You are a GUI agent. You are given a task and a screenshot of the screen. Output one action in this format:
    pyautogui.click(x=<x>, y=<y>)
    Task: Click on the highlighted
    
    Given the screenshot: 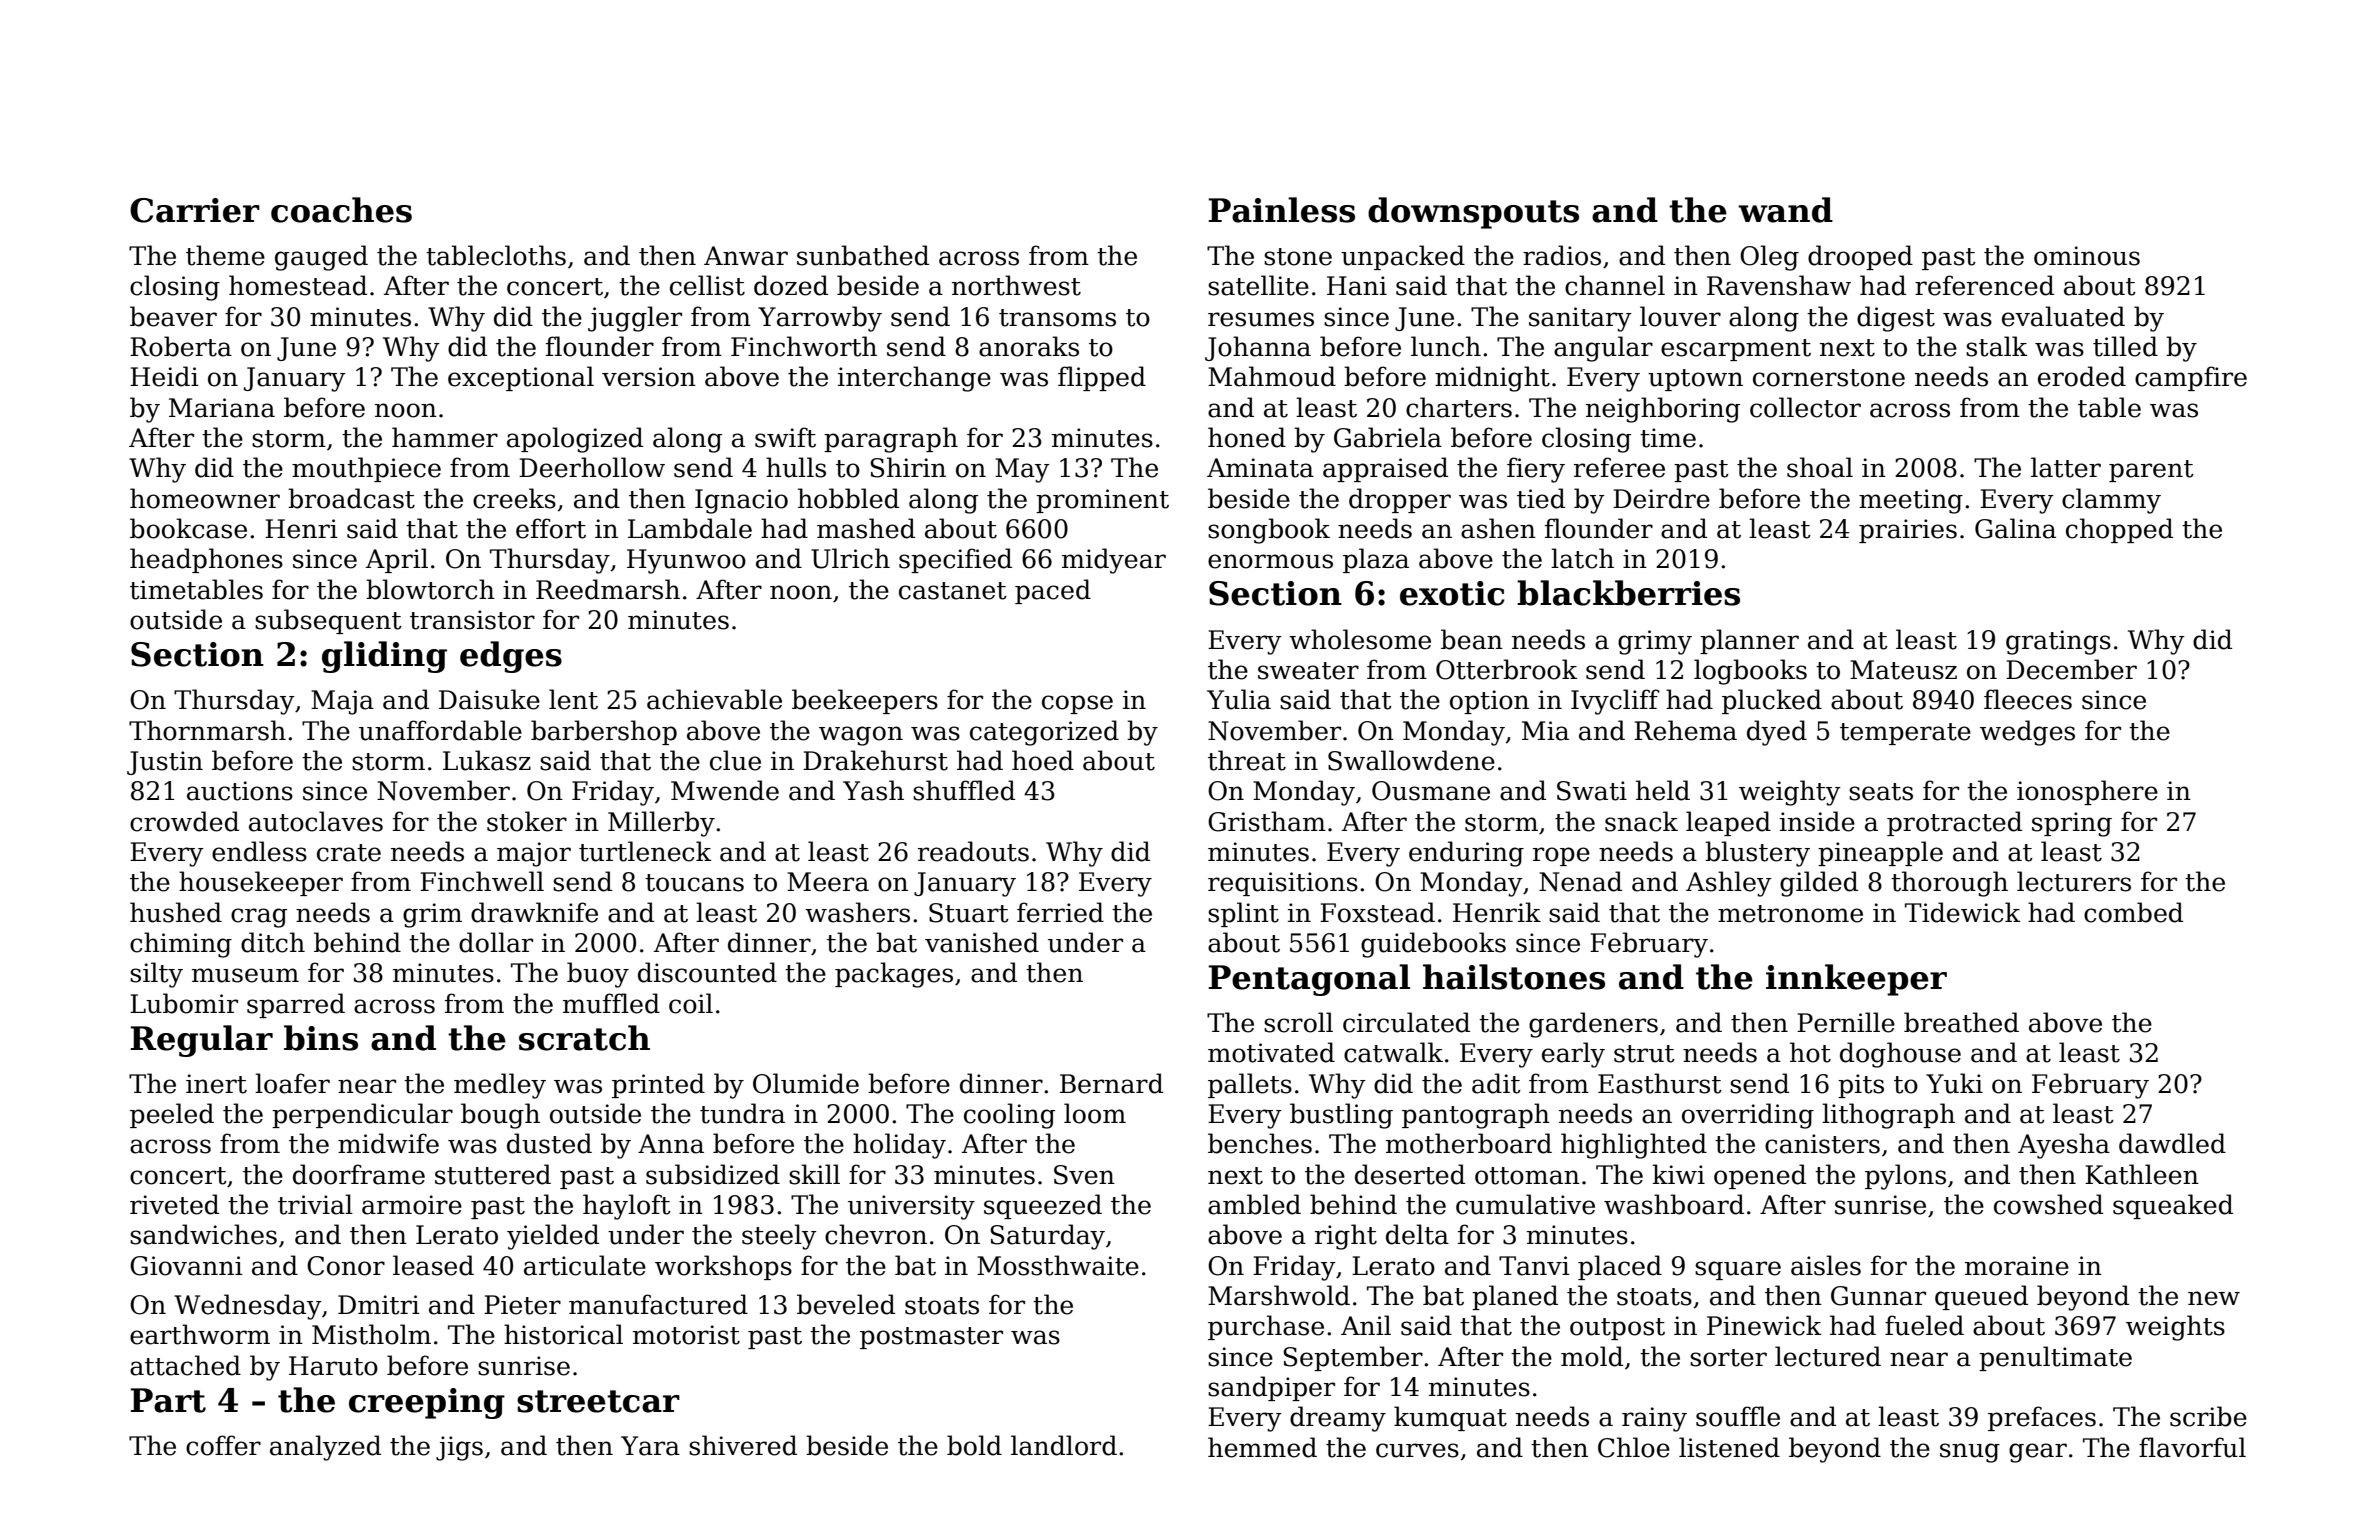 What is the action you would take?
    pyautogui.click(x=1634, y=1146)
